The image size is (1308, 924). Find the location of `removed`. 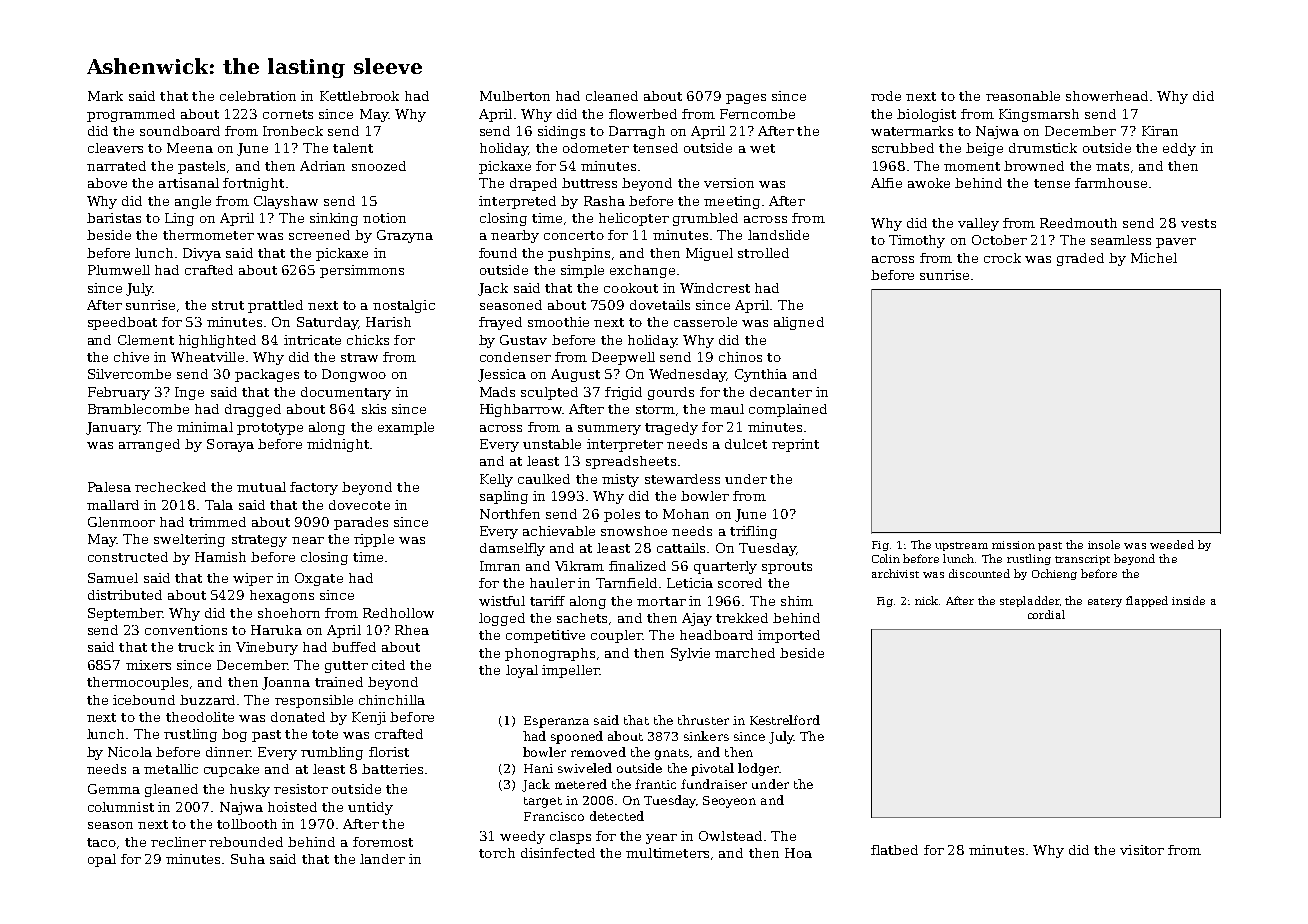

removed is located at coordinates (598, 752).
